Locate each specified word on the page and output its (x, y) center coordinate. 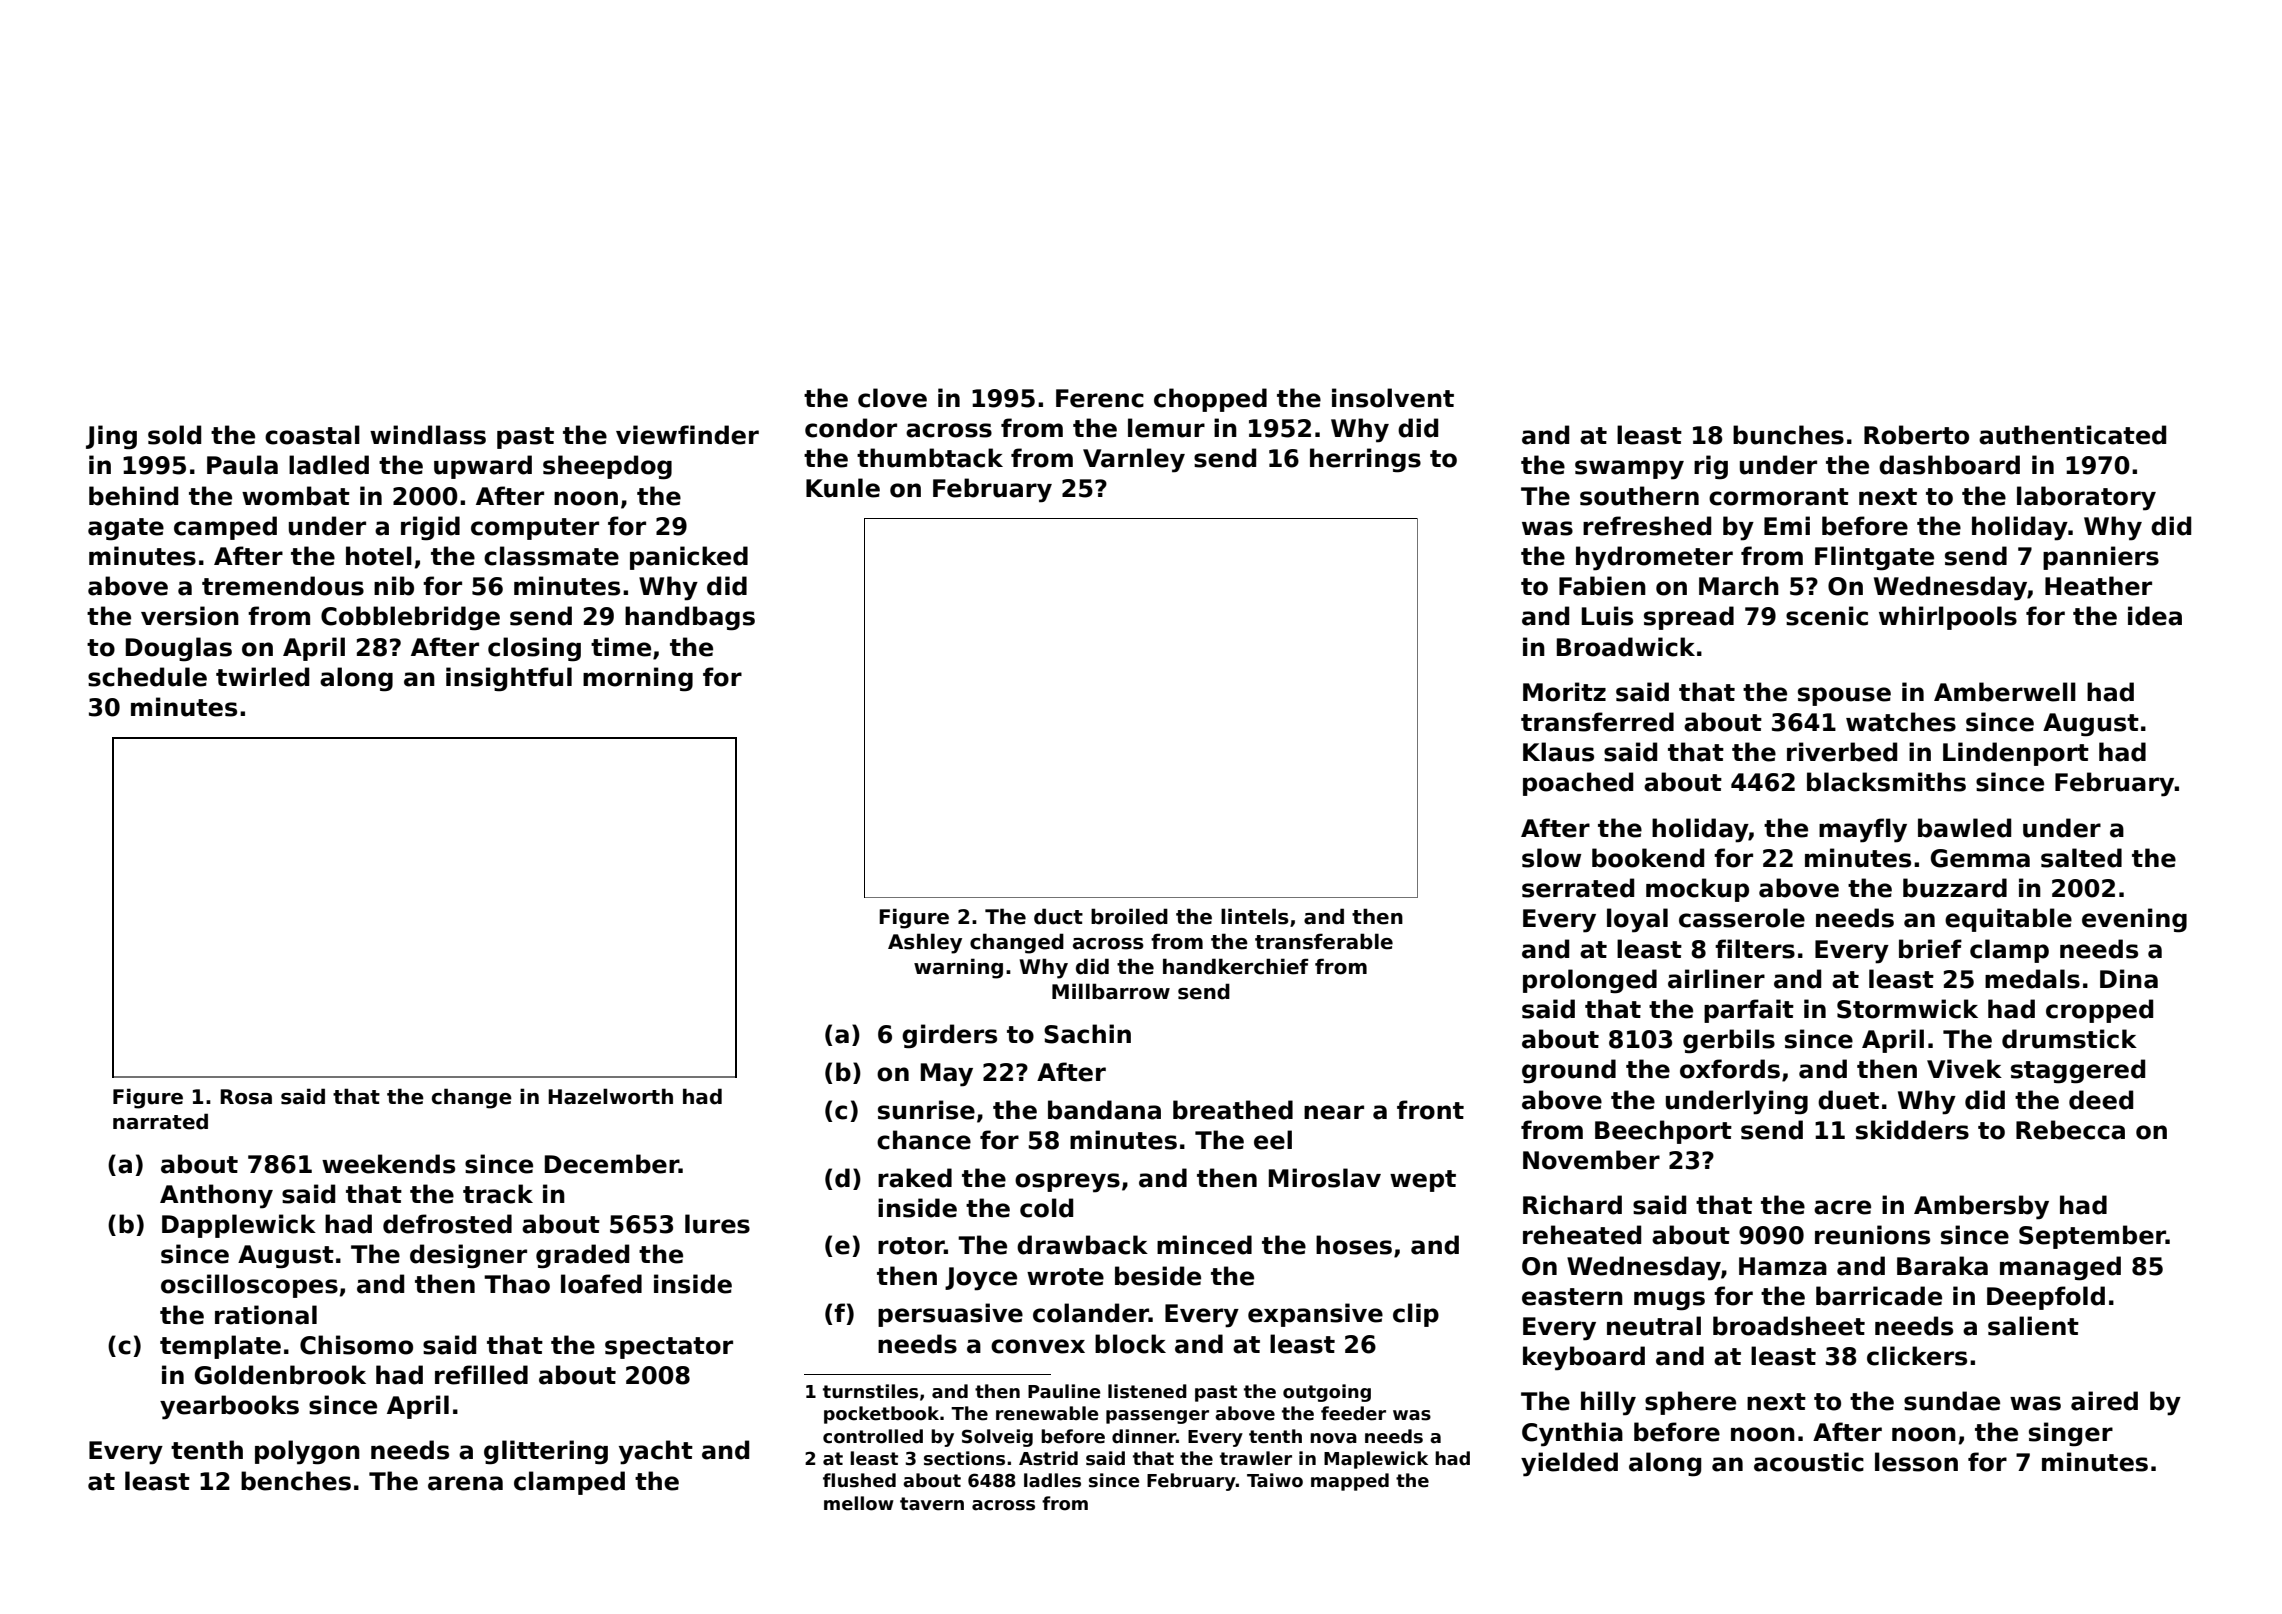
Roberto (1916, 435)
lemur (1166, 428)
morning (638, 679)
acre (1842, 1207)
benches (296, 1481)
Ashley (925, 943)
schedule (147, 677)
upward (483, 467)
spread (1689, 618)
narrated (160, 1121)
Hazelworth (610, 1096)
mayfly (1863, 830)
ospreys (1067, 1183)
